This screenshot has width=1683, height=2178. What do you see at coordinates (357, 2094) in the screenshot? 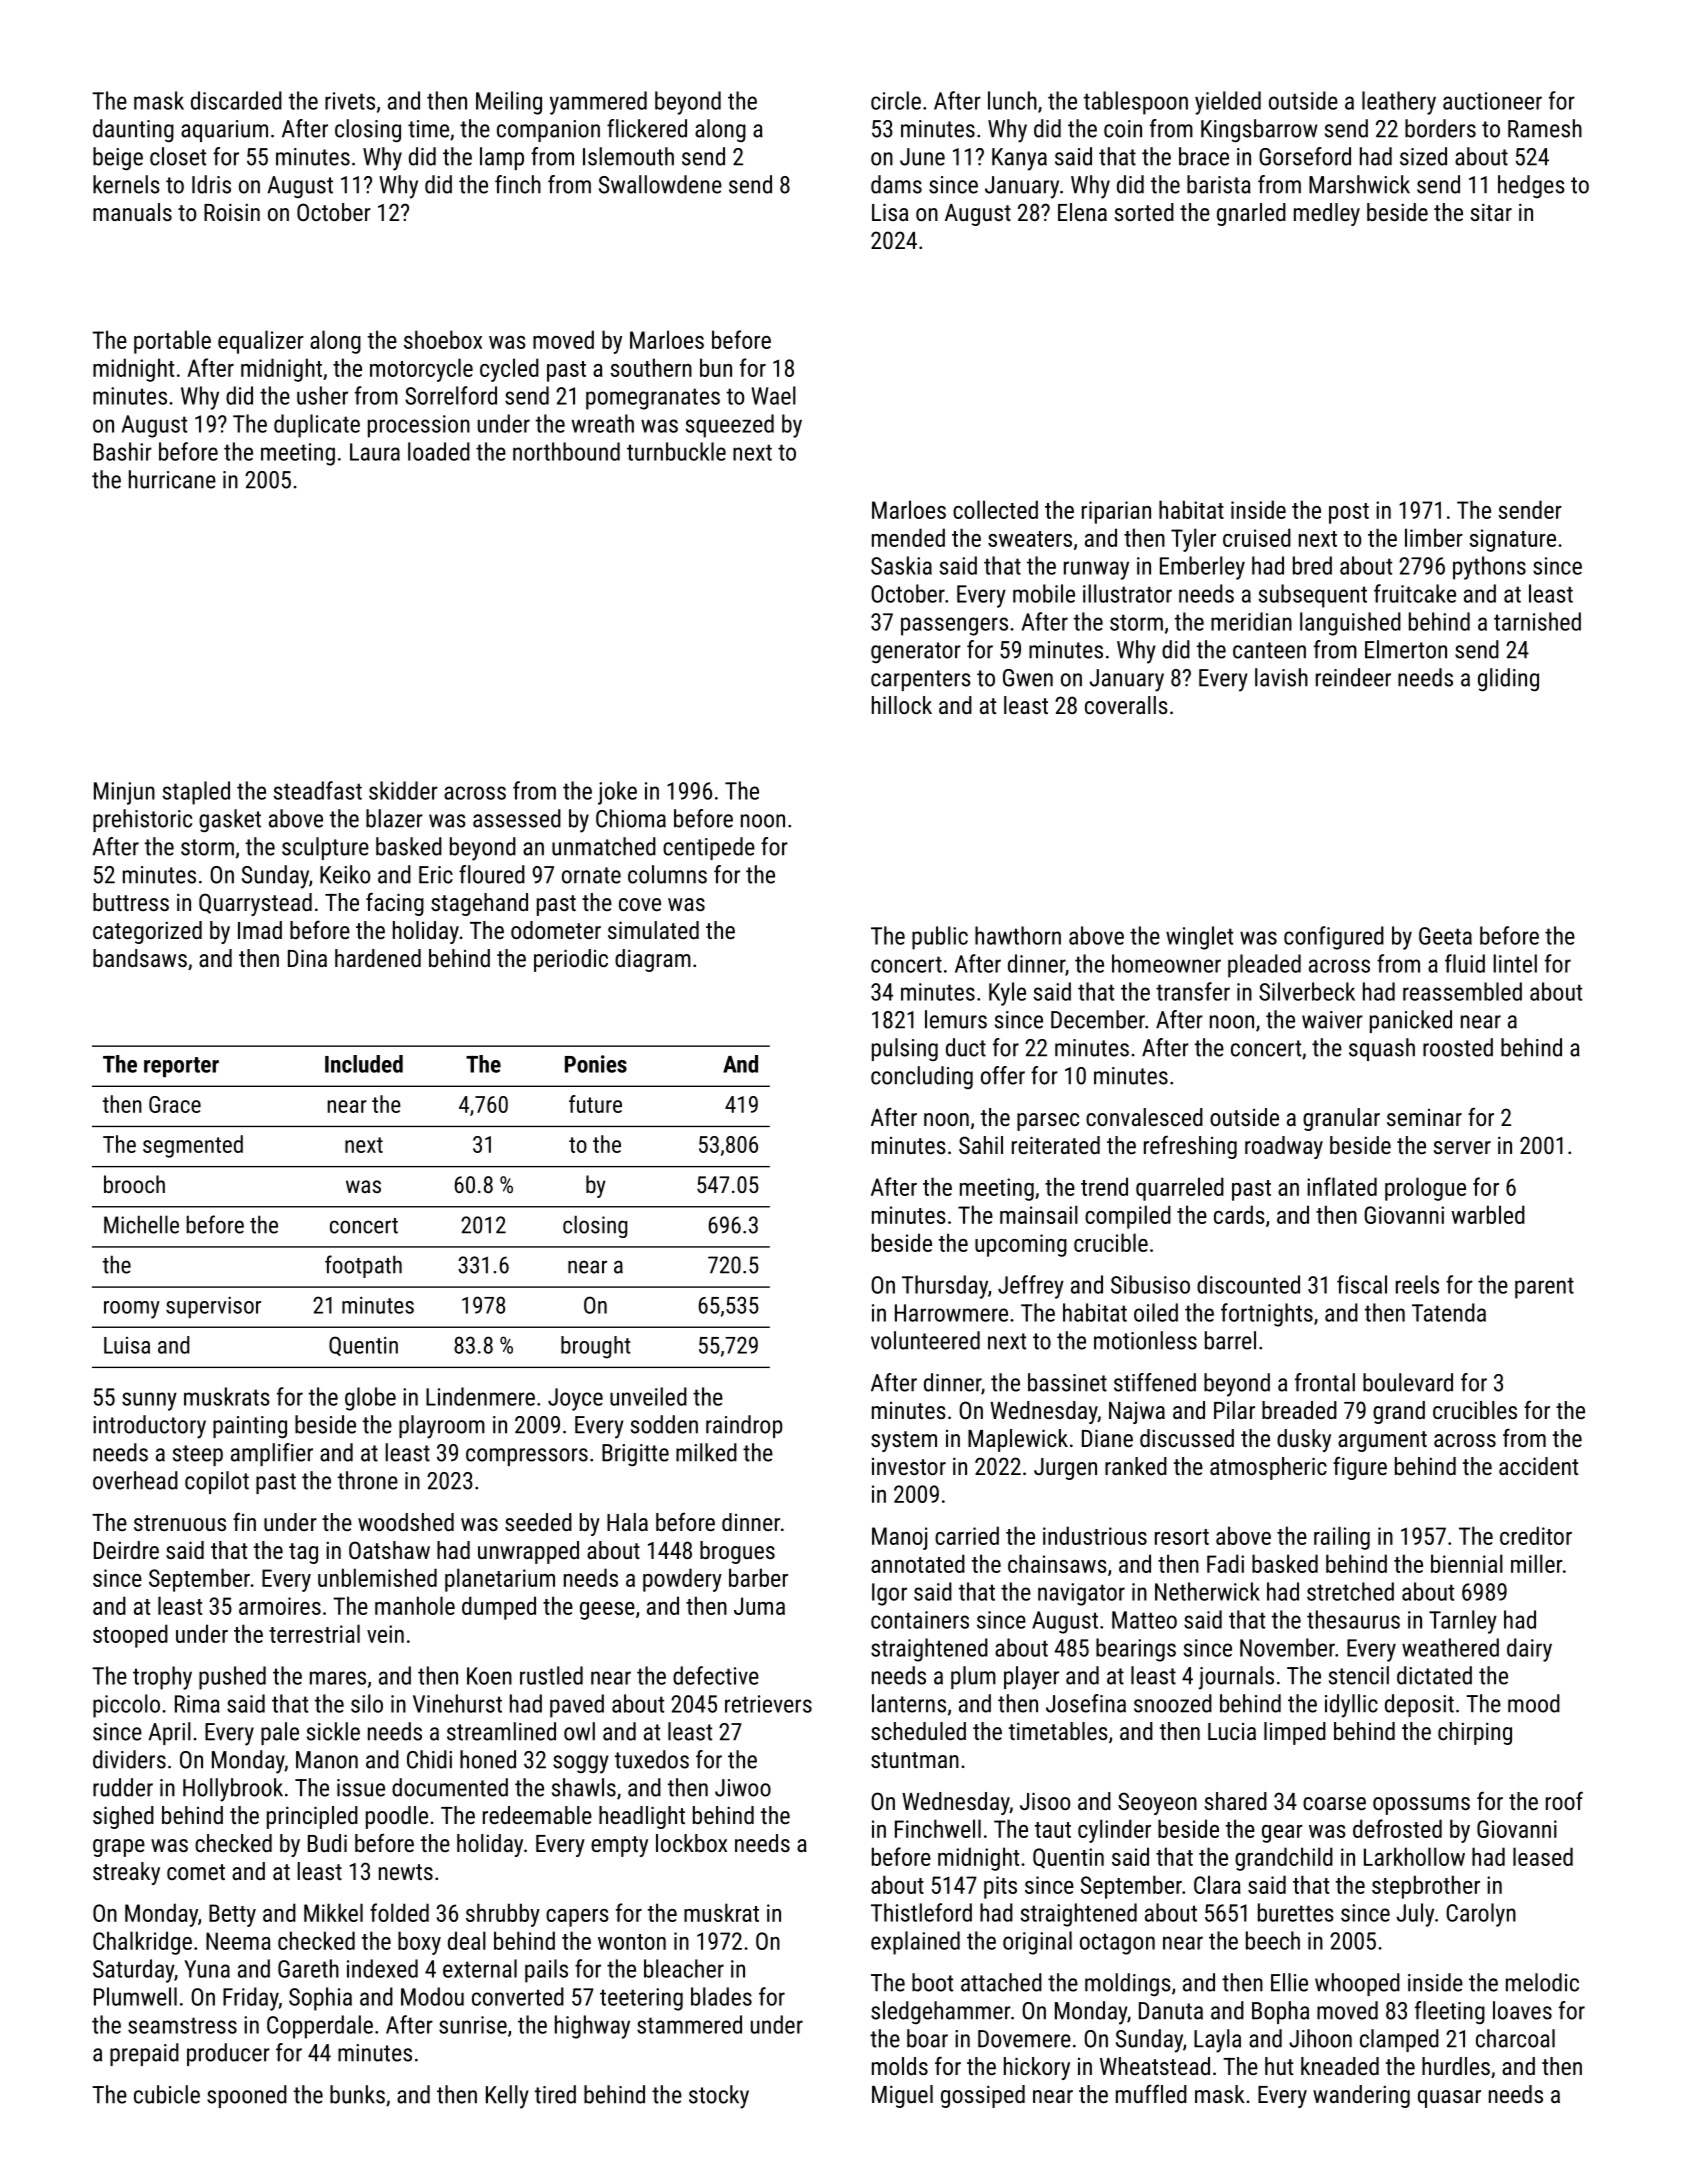
I see `bunks` at bounding box center [357, 2094].
